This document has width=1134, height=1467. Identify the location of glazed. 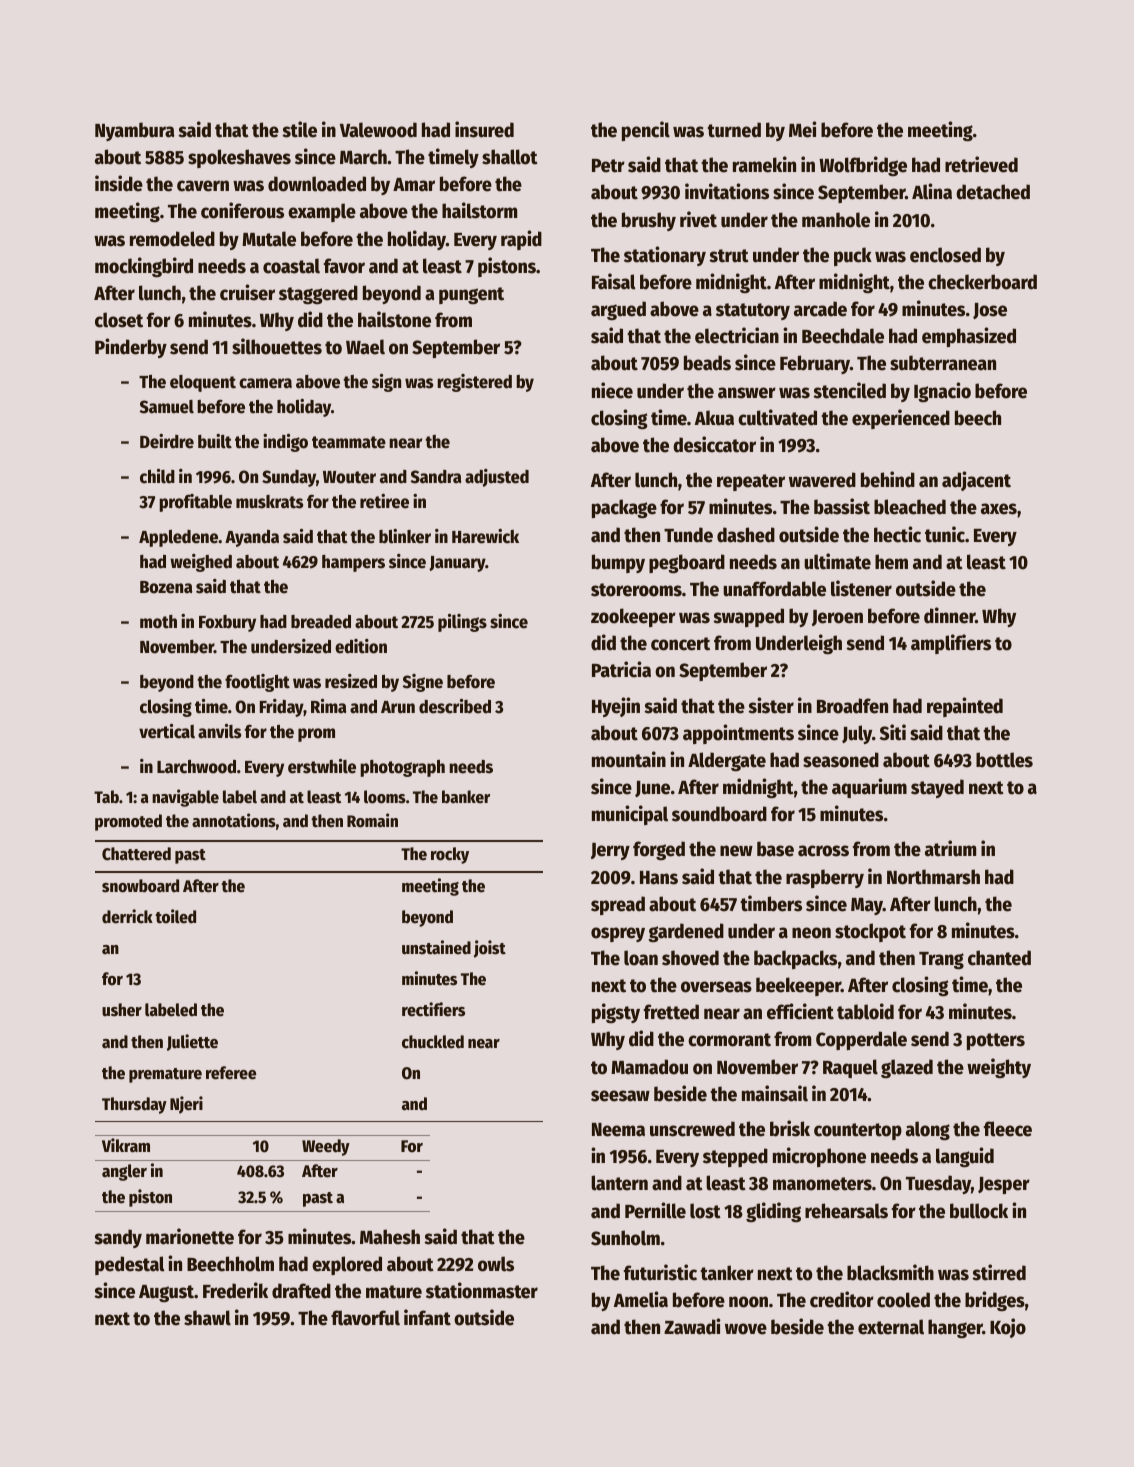
(907, 1068).
